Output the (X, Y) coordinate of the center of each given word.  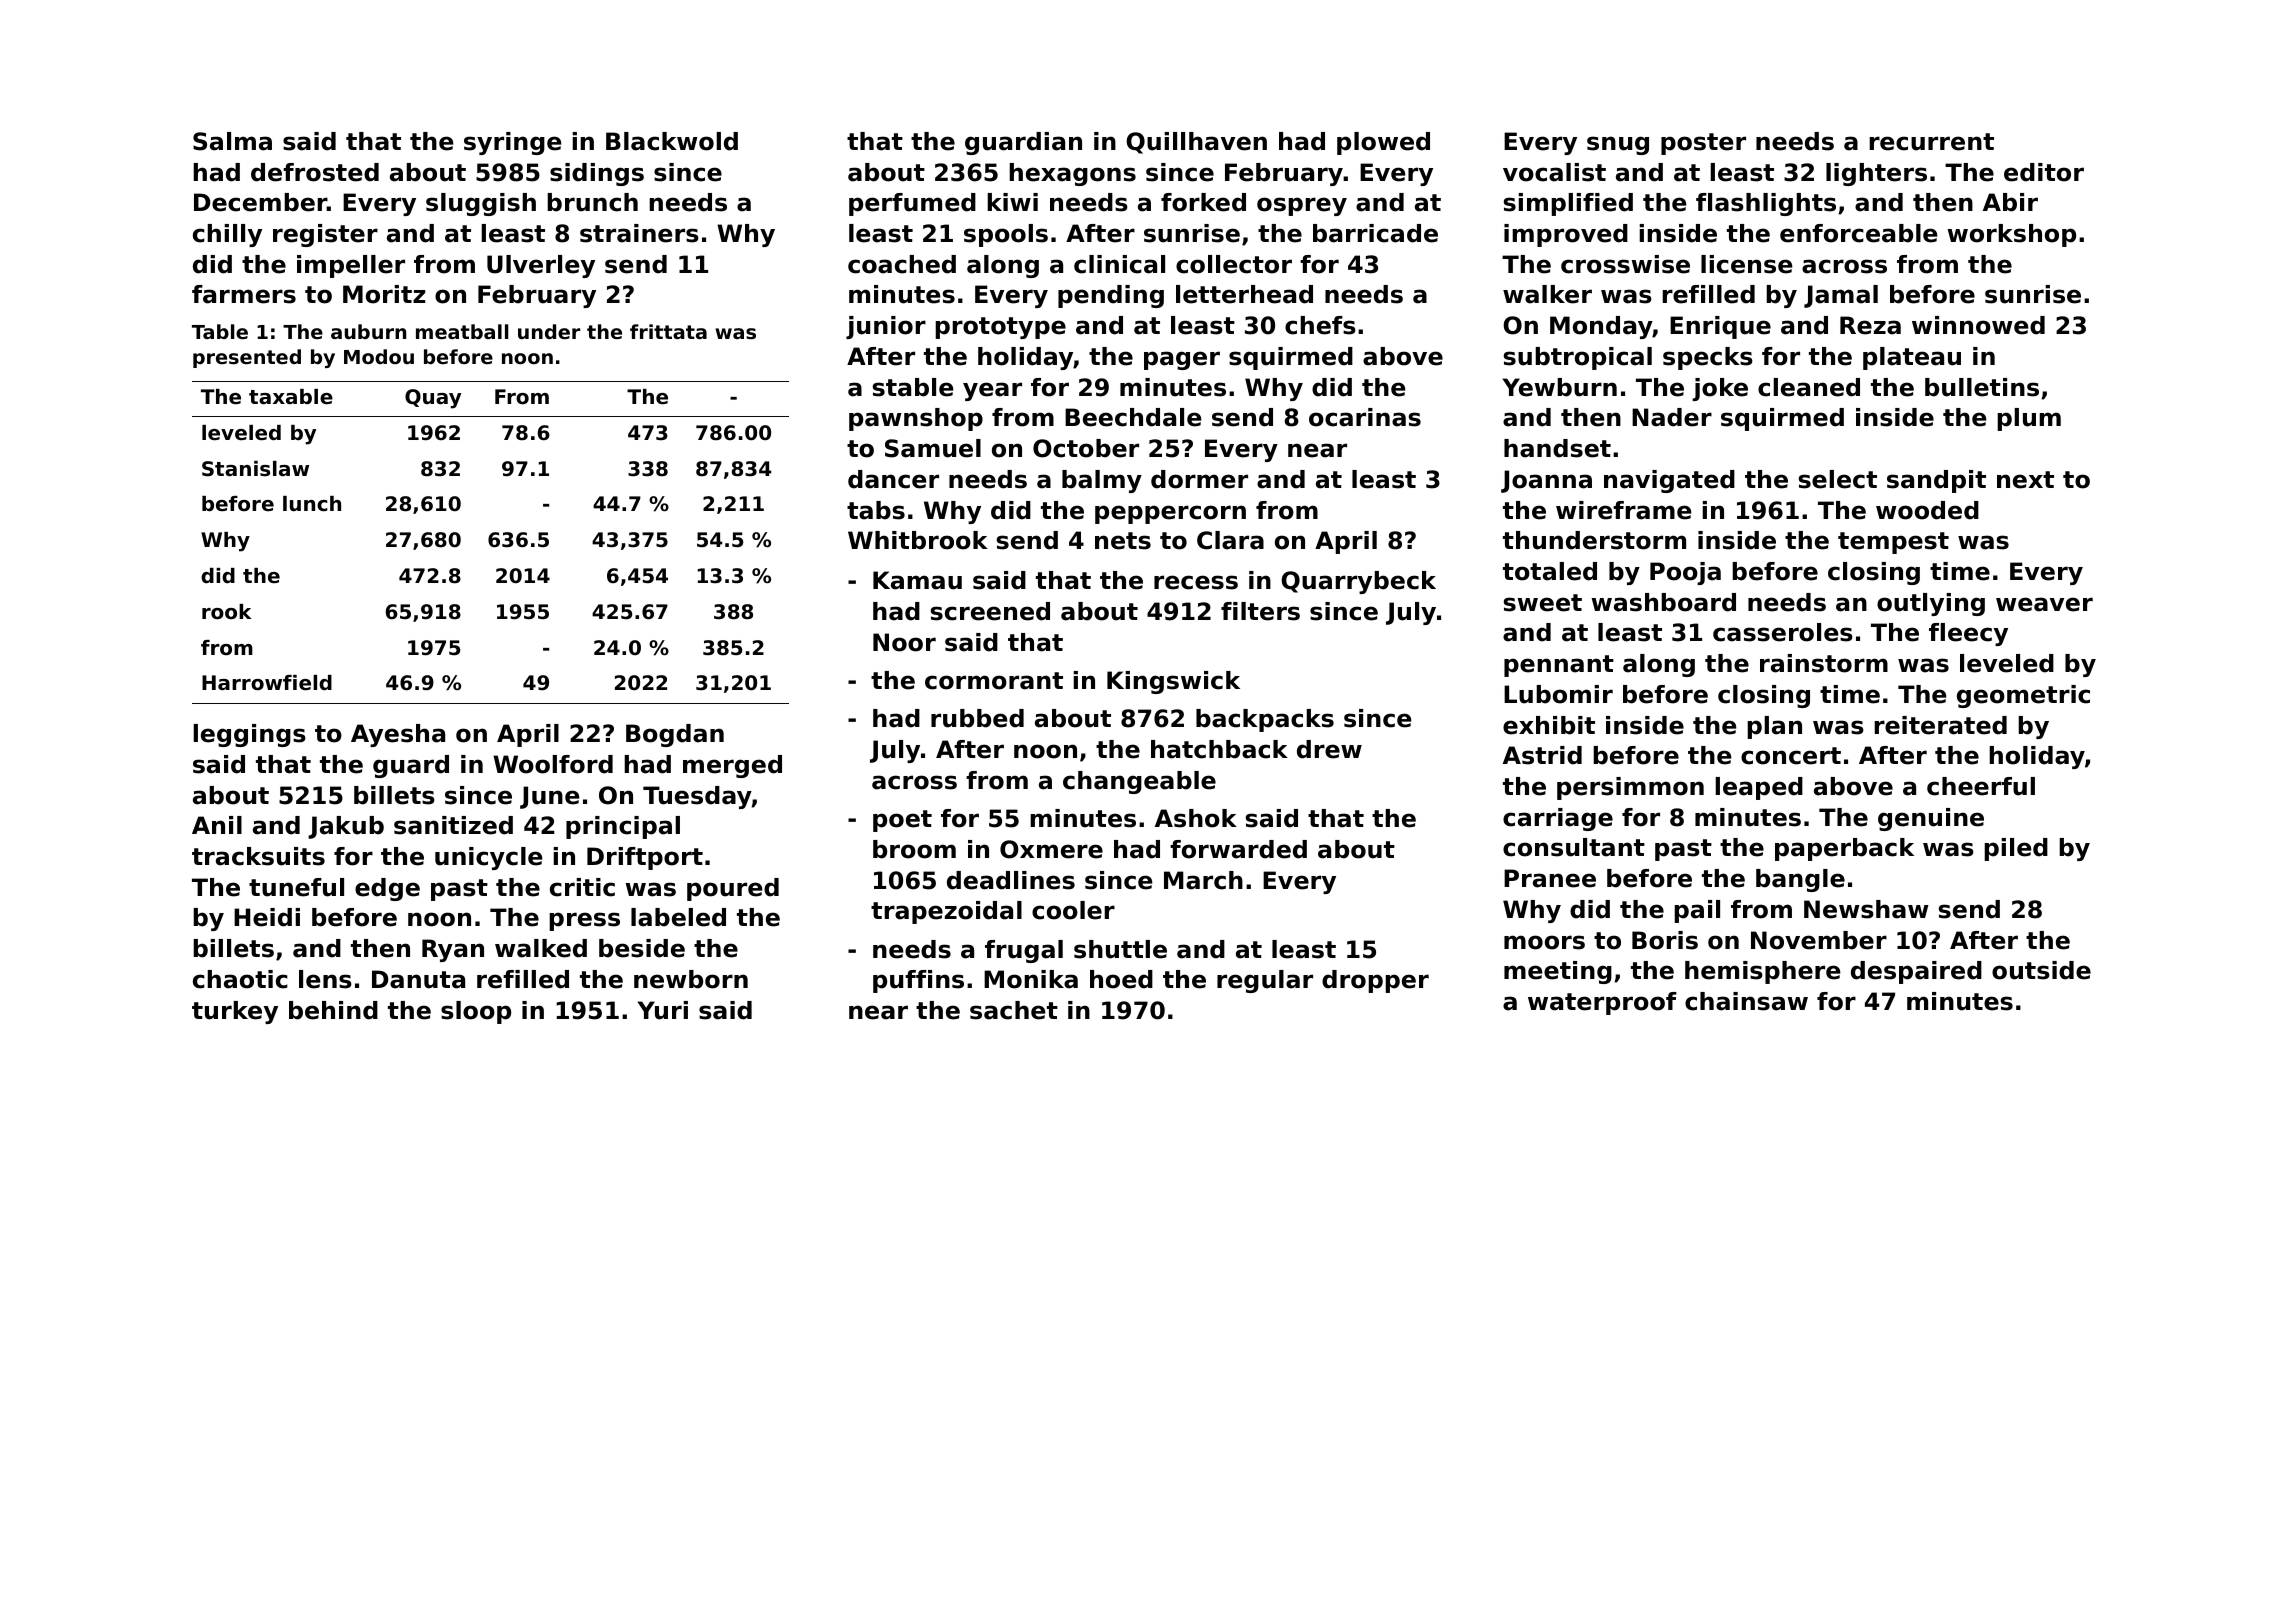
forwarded (1238, 849)
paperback (1844, 849)
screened (990, 611)
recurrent (1931, 142)
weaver (2044, 604)
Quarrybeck (1358, 582)
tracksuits (258, 856)
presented (247, 358)
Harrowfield (267, 683)
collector (1234, 264)
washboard (1663, 602)
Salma (232, 141)
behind (333, 1010)
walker (1547, 294)
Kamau (917, 580)
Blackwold (672, 141)
